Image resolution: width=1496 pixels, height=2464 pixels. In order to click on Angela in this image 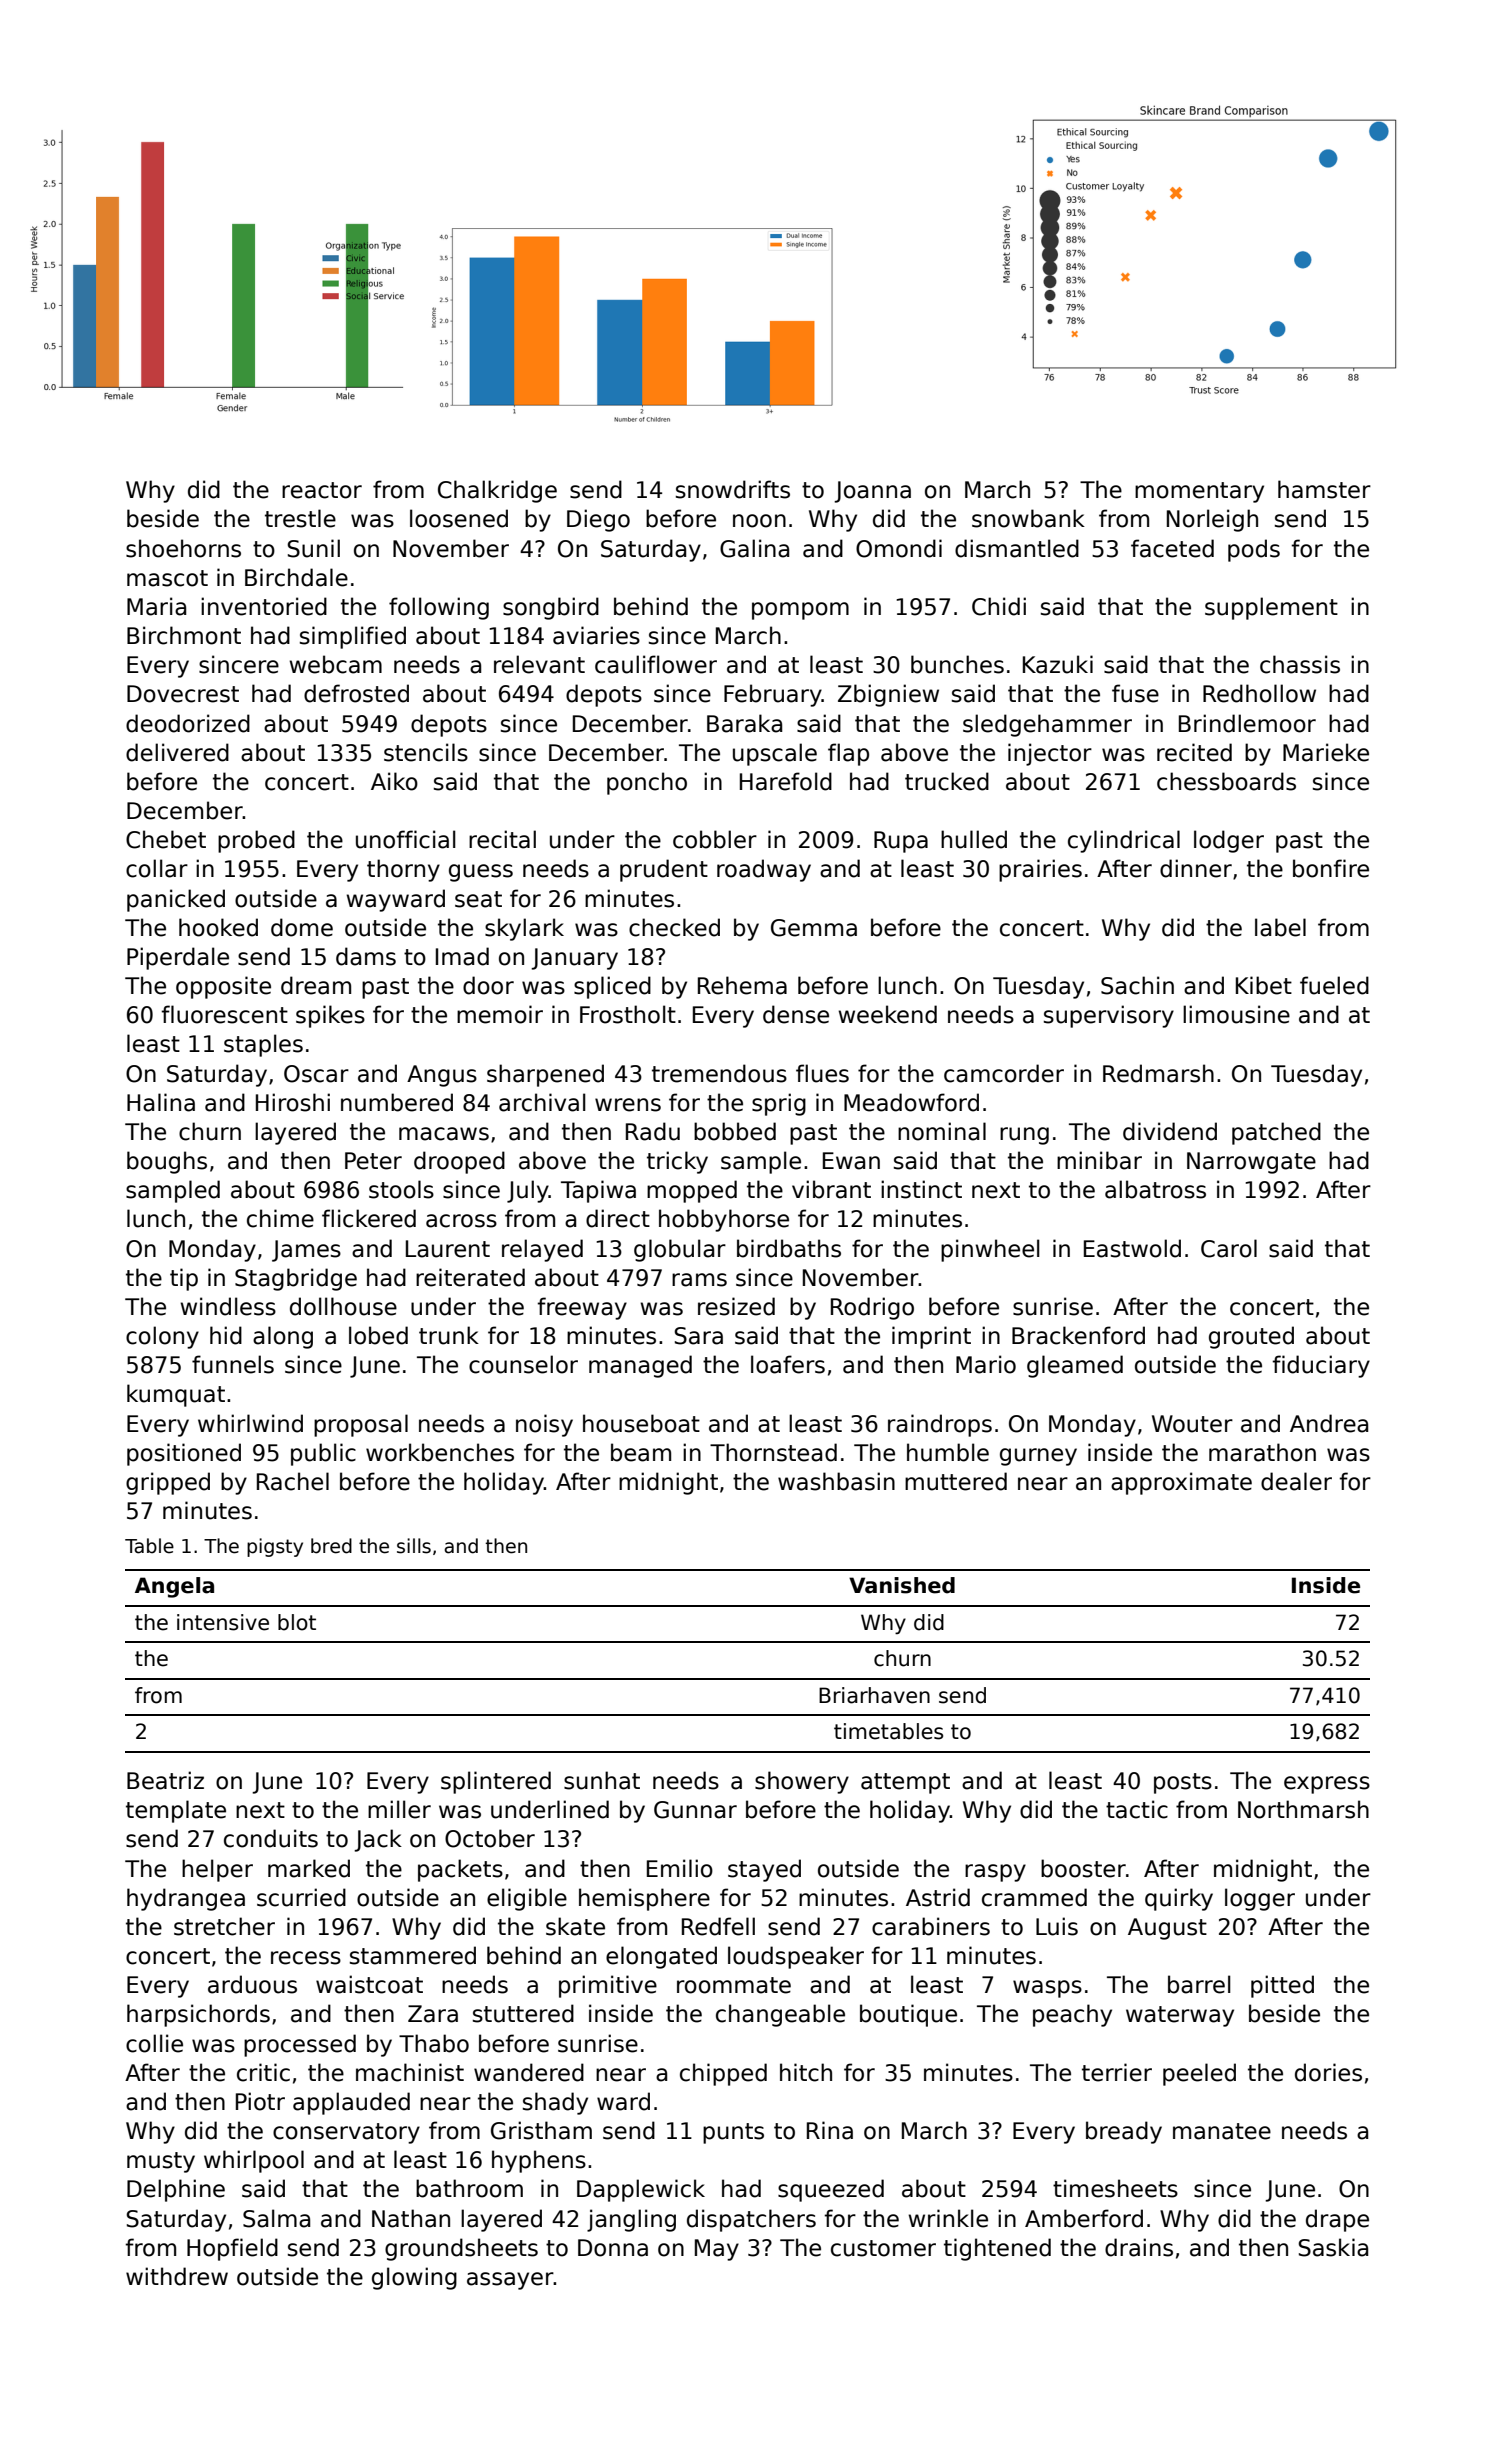, I will do `click(174, 1587)`.
